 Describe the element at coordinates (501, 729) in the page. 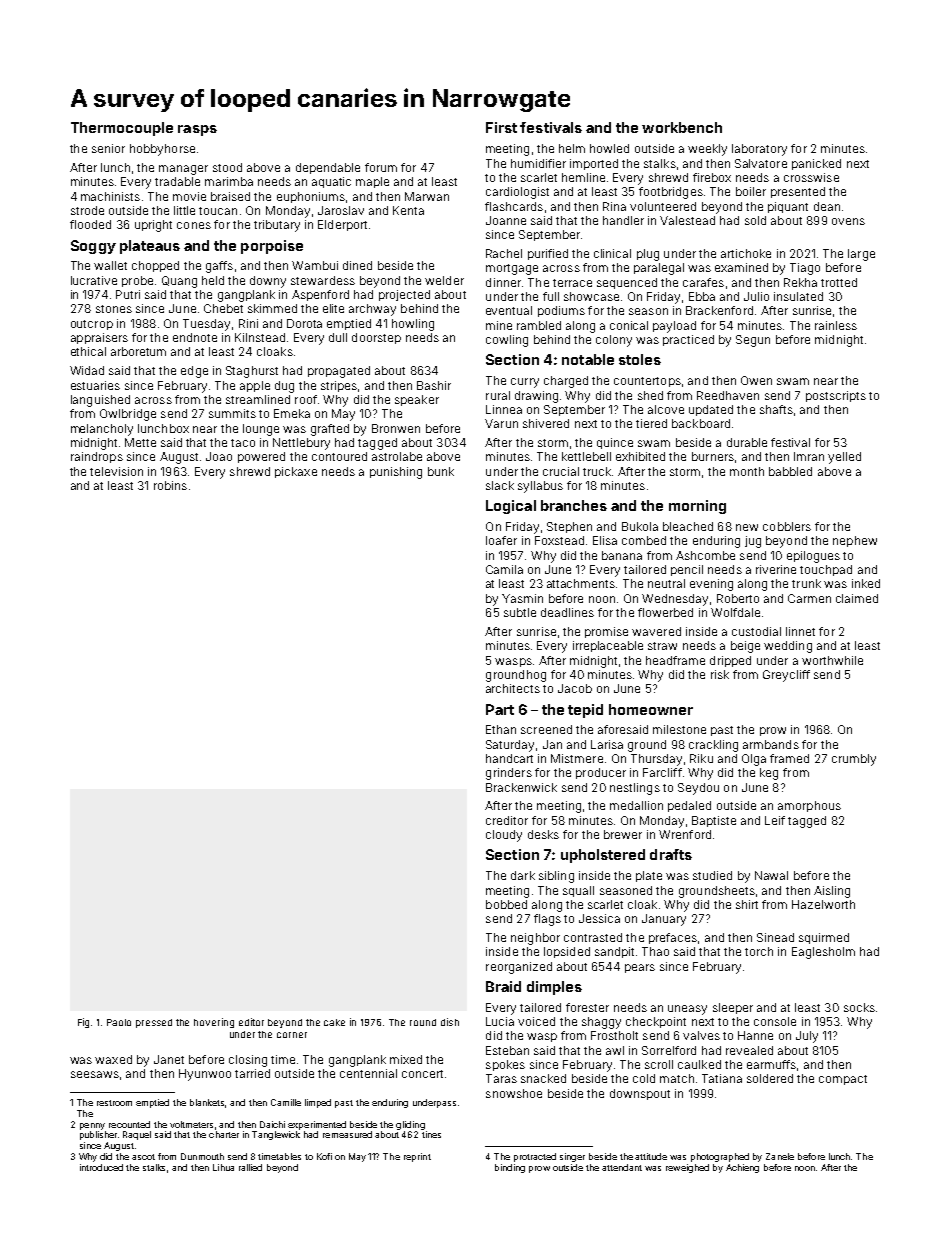

I see `Ethan` at that location.
